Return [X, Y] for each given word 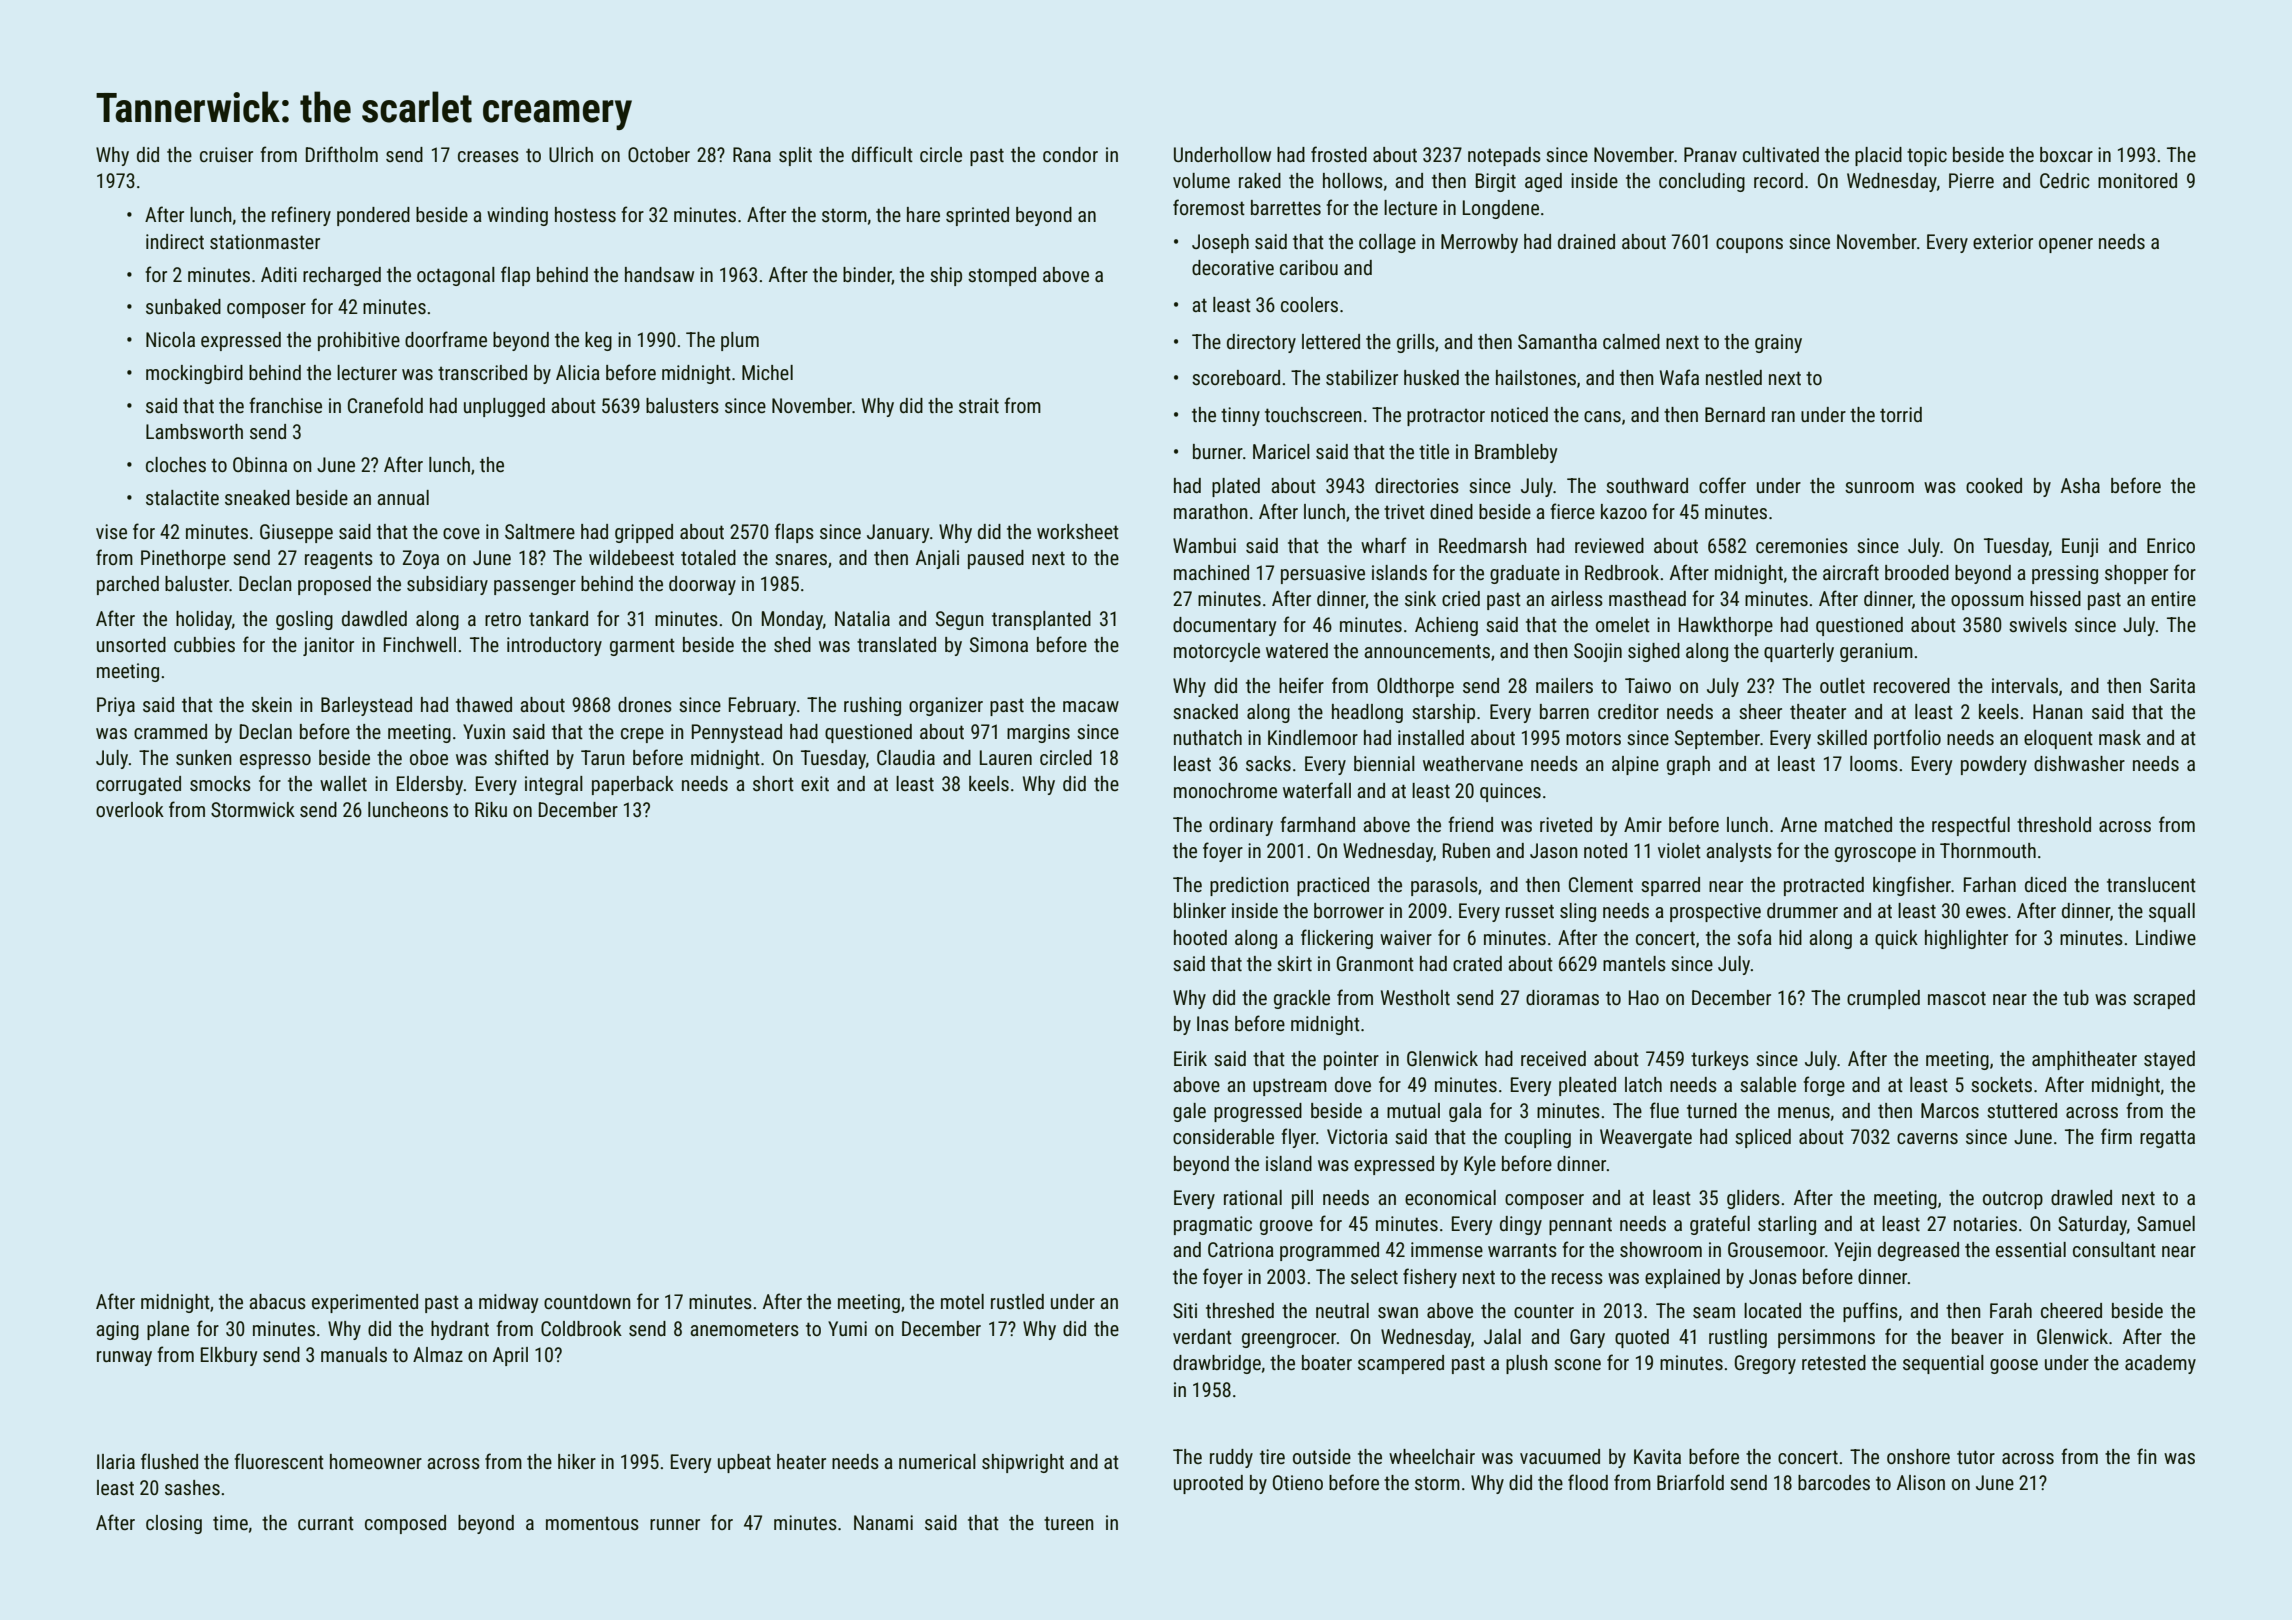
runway [124, 1358]
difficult [882, 154]
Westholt [1415, 997]
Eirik [1190, 1058]
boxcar [2066, 154]
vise [111, 531]
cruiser [226, 154]
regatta [2167, 1139]
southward [1647, 485]
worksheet [1078, 531]
